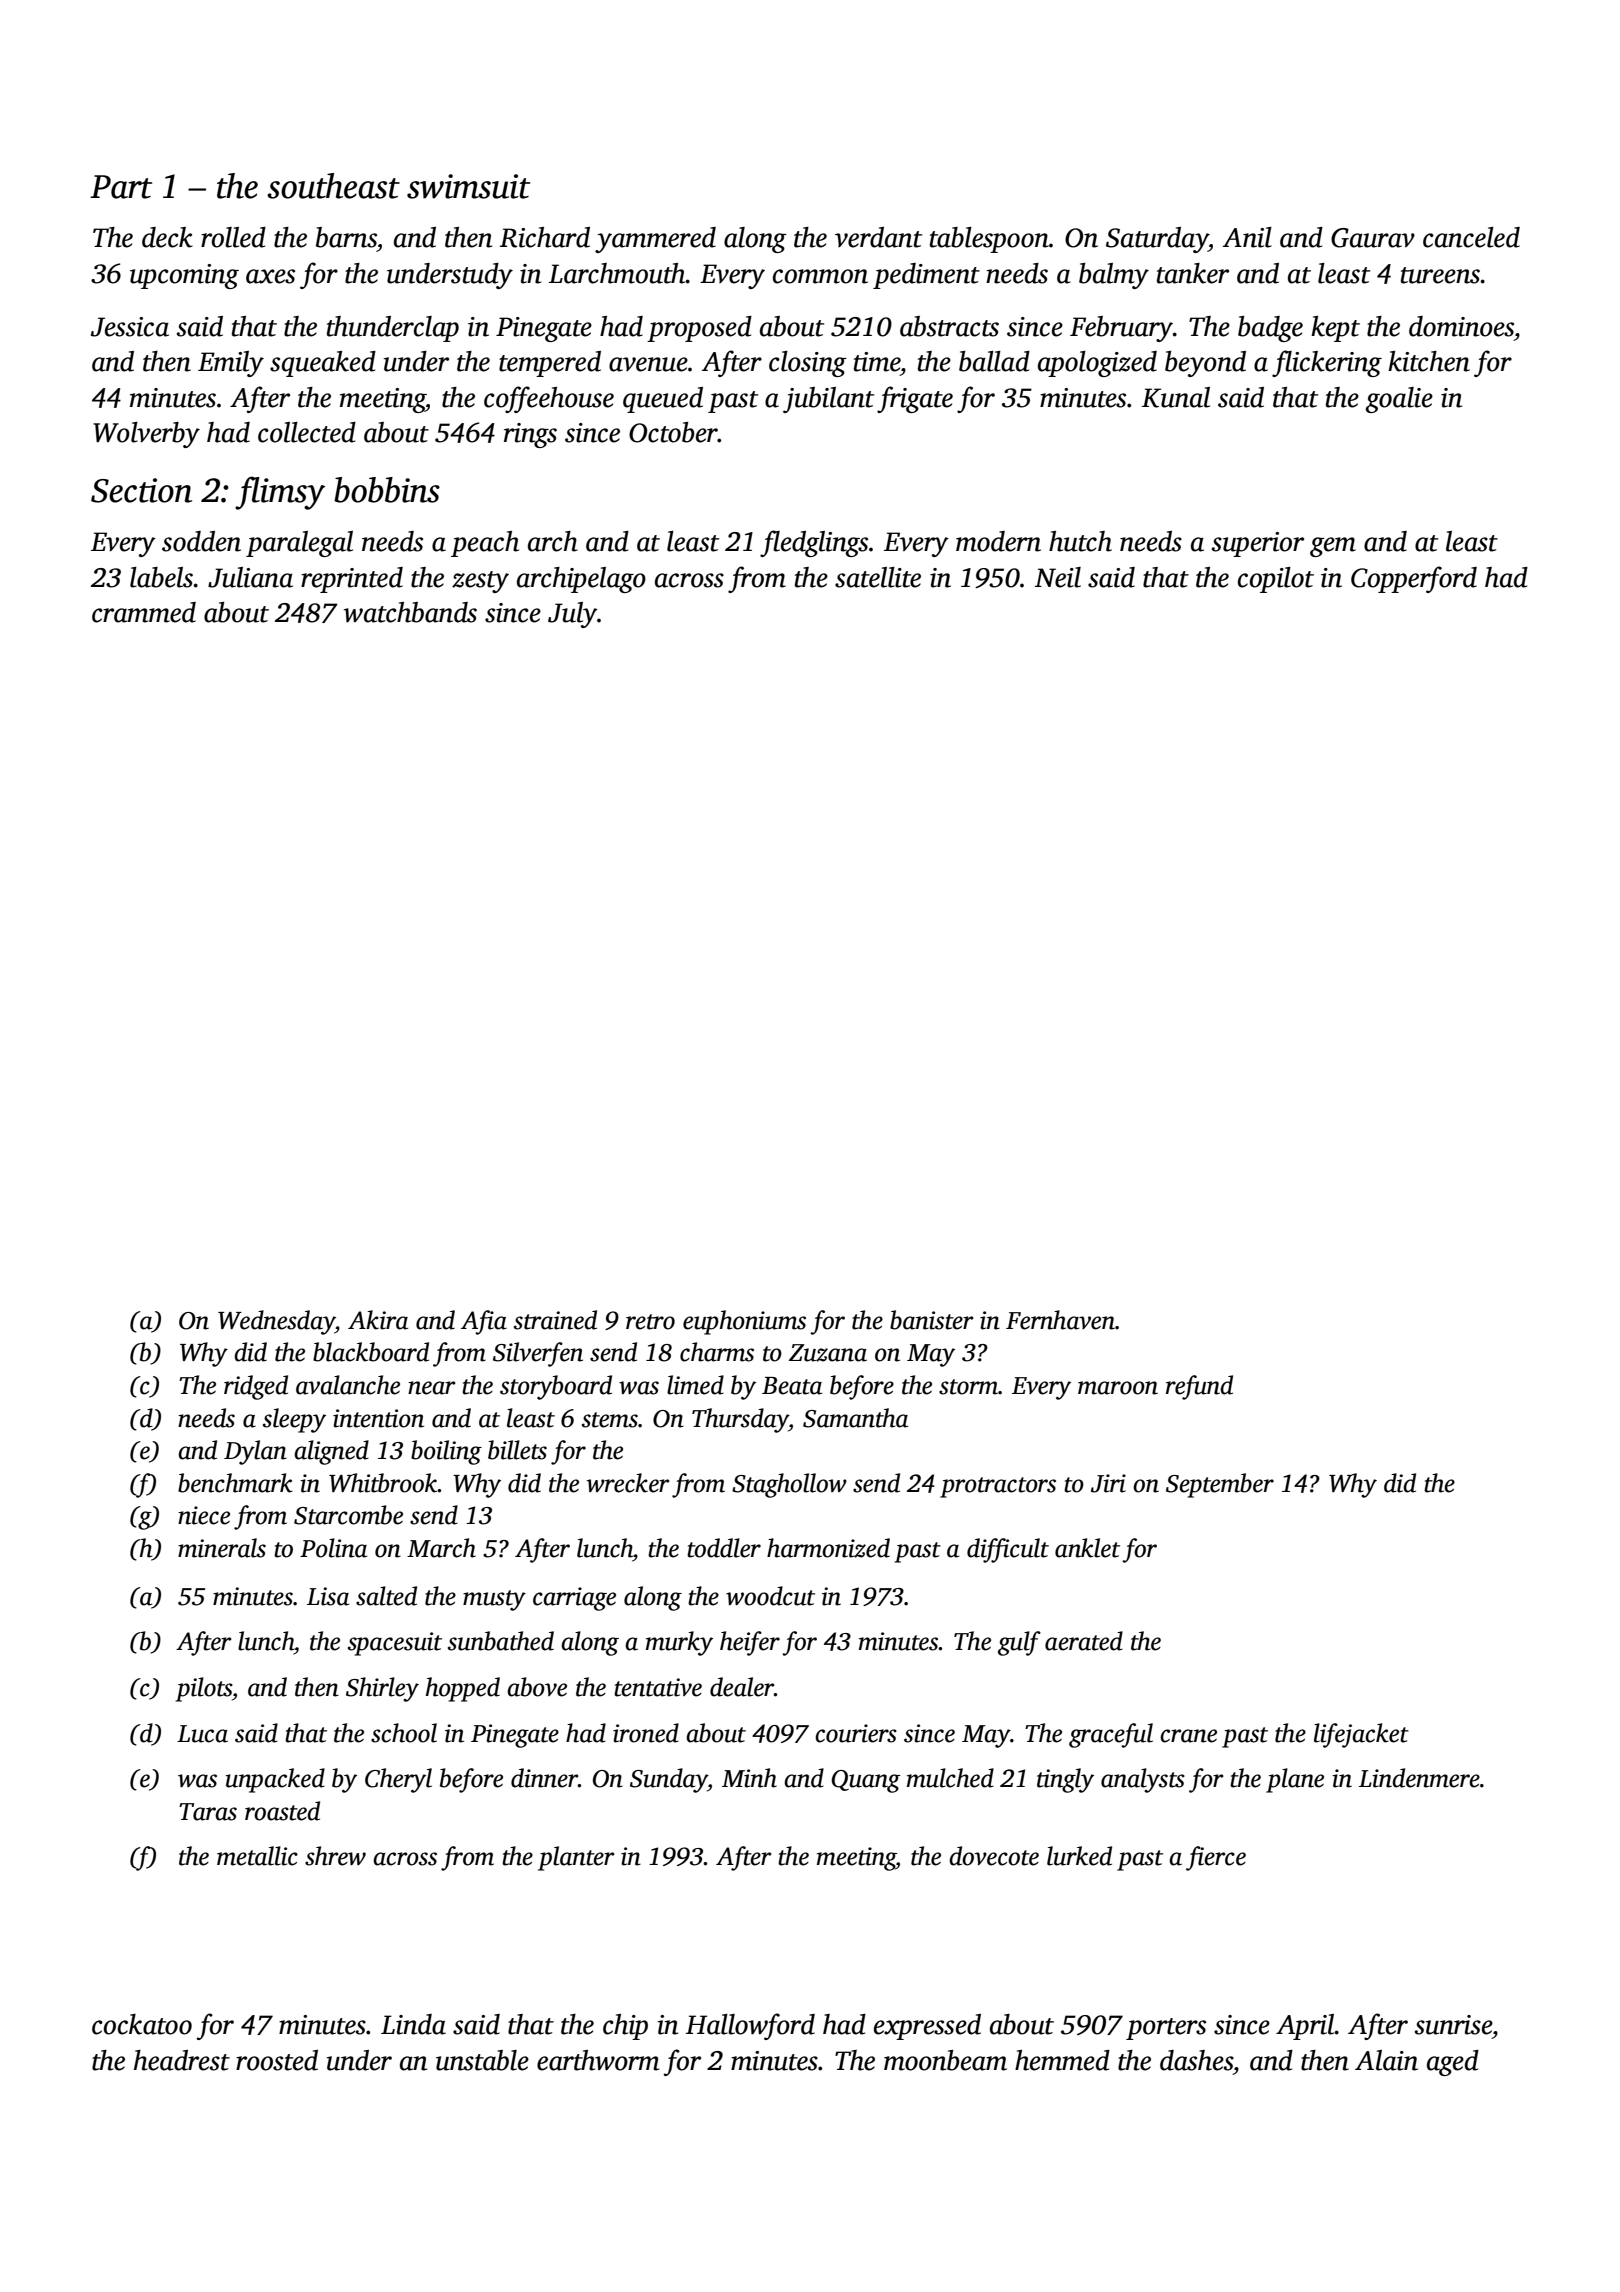 Image resolution: width=1620 pixels, height=2292 pixels. I want to click on copilot, so click(1276, 580).
